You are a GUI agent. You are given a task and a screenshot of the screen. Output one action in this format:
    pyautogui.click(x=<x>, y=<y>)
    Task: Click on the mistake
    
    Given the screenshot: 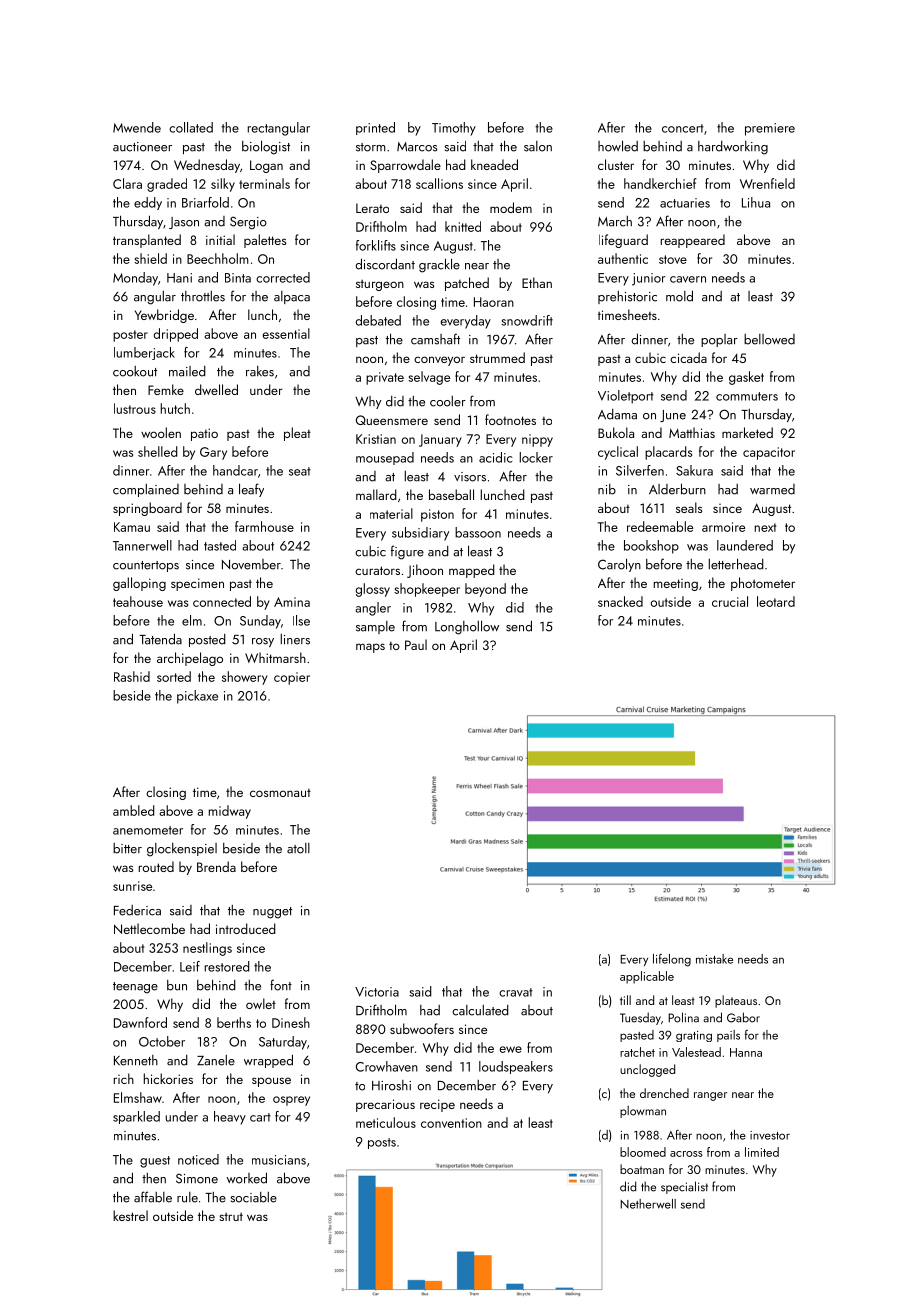 What is the action you would take?
    pyautogui.click(x=714, y=959)
